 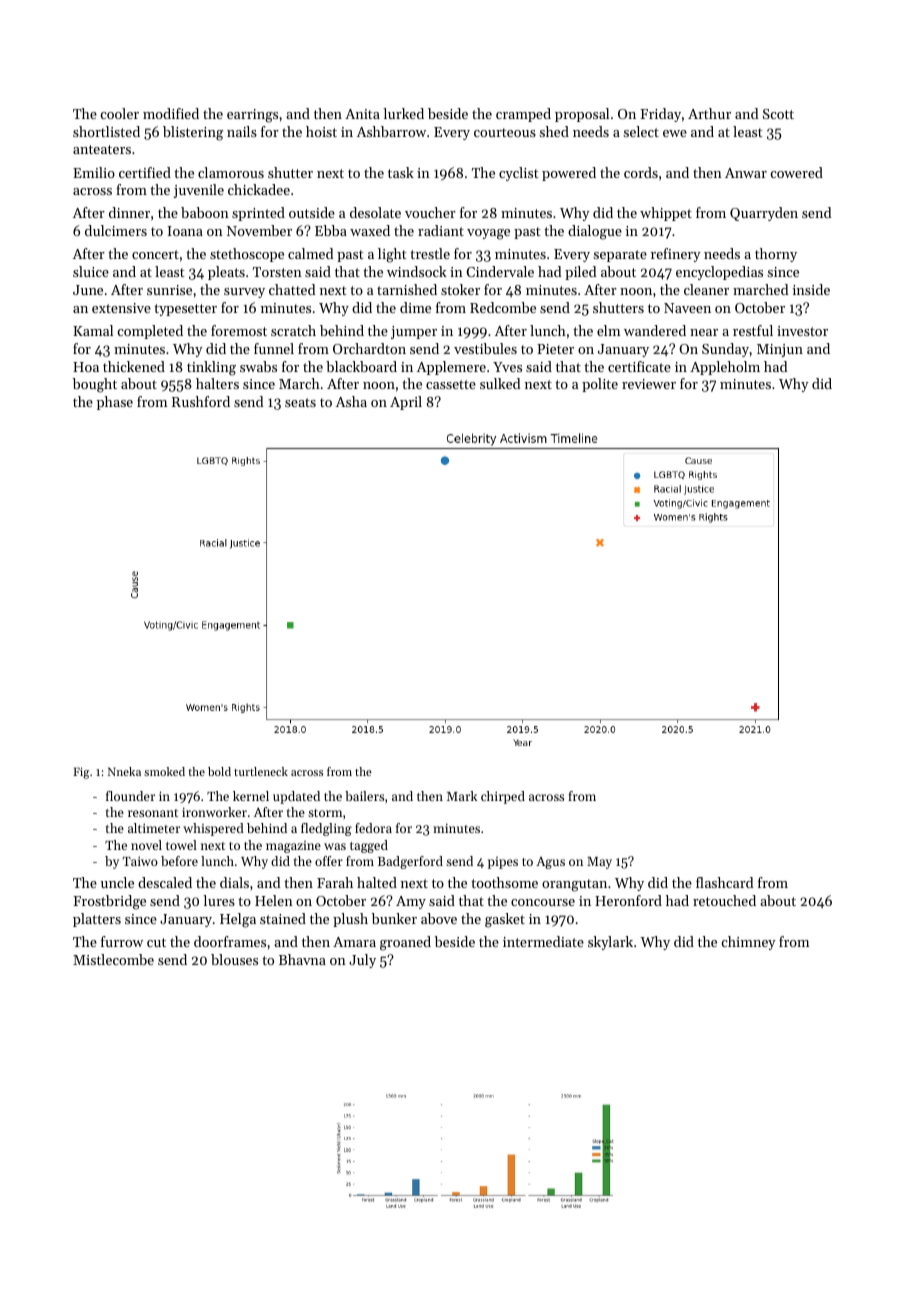 What do you see at coordinates (201, 401) in the screenshot?
I see `Rushford` at bounding box center [201, 401].
